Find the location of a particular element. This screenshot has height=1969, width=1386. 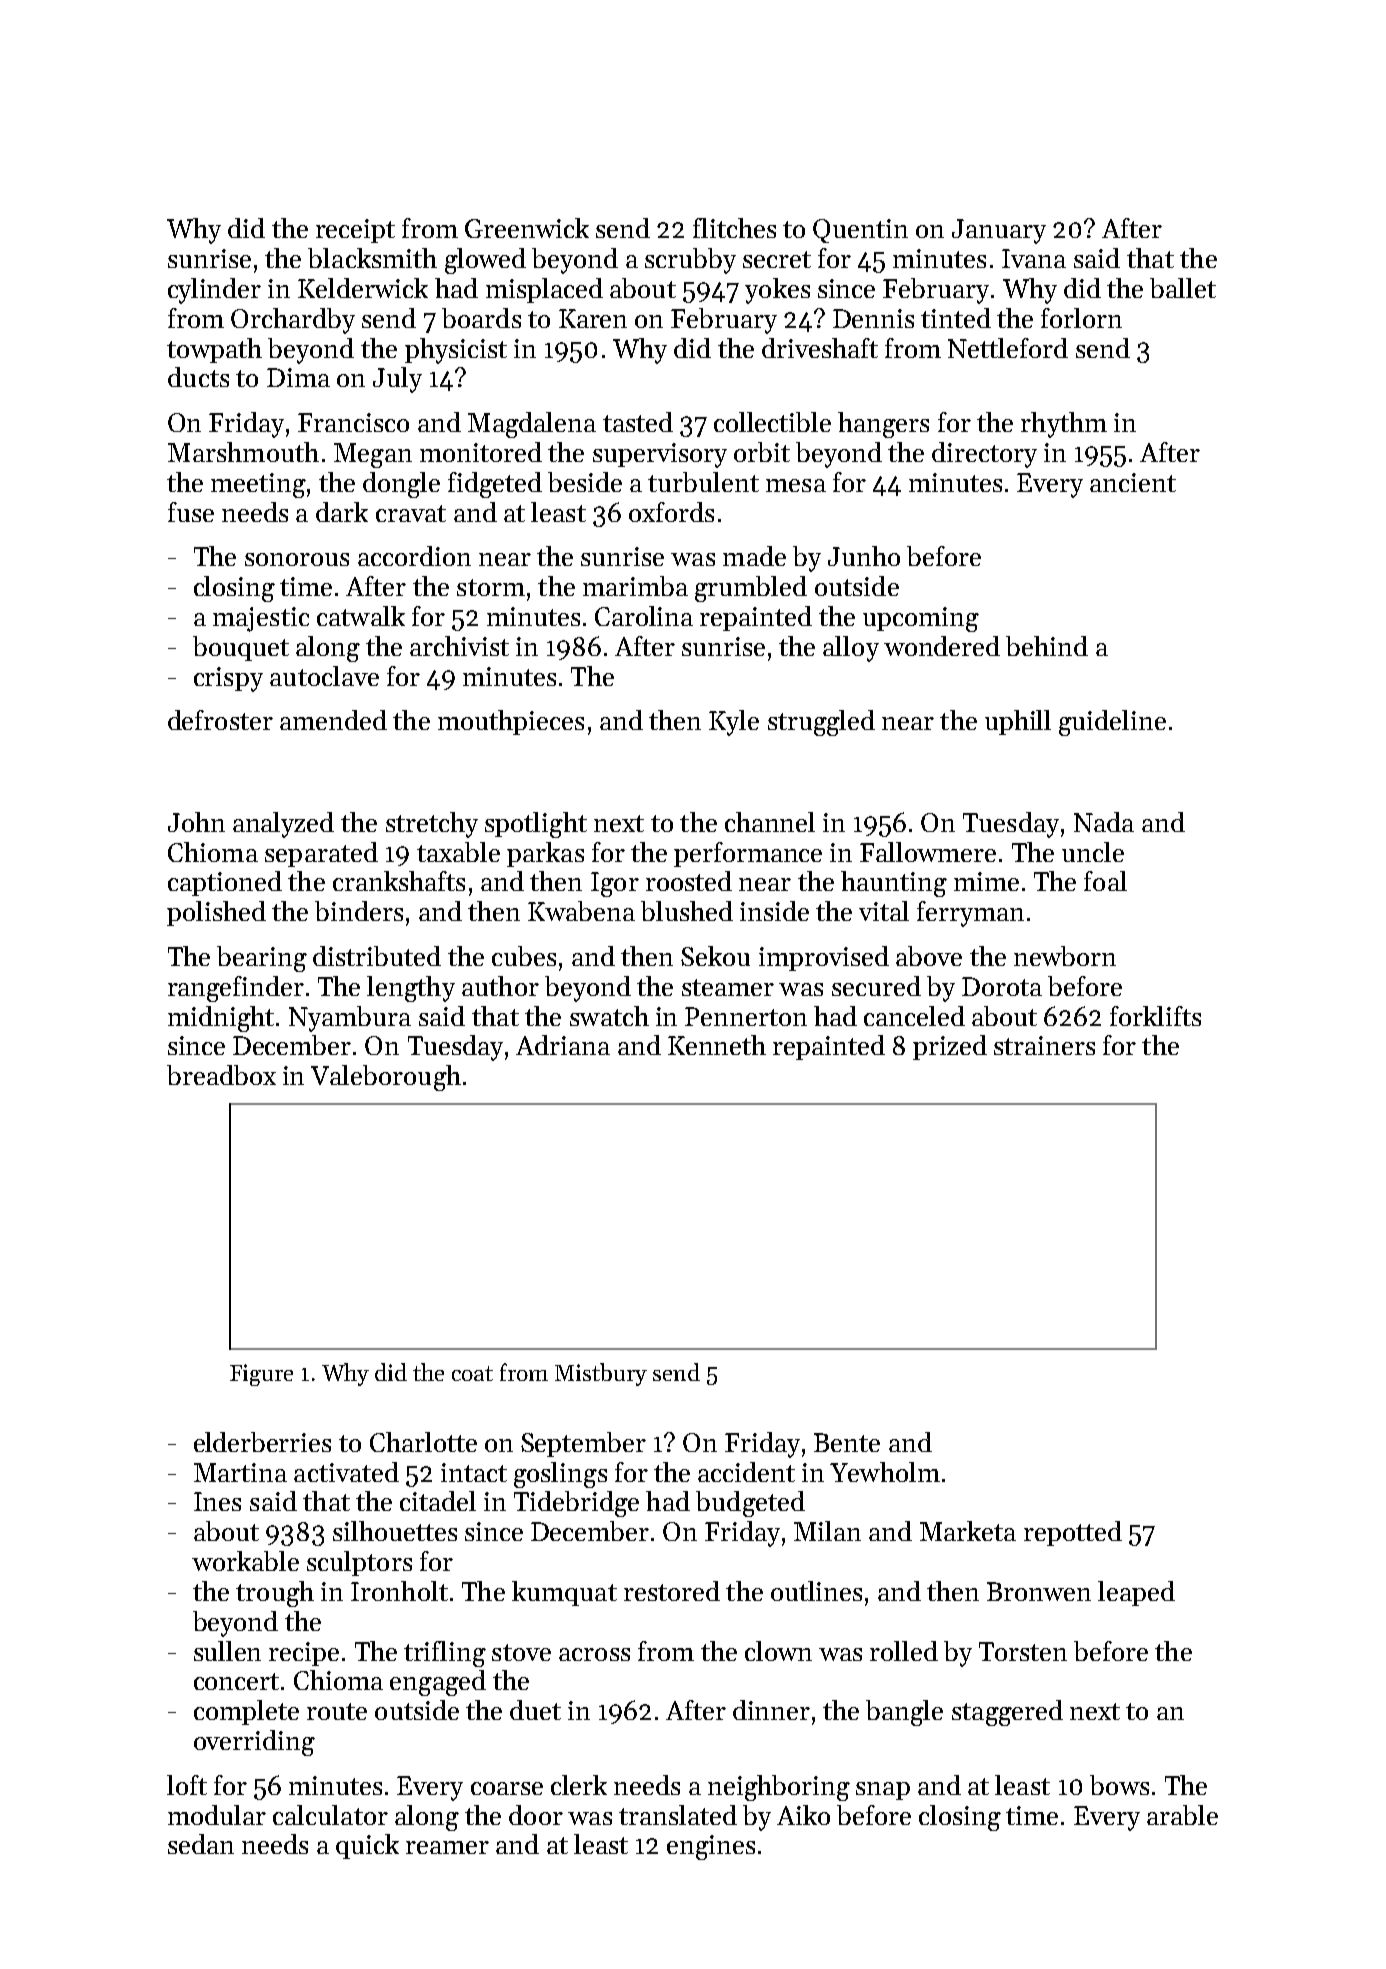

flitches is located at coordinates (734, 228).
